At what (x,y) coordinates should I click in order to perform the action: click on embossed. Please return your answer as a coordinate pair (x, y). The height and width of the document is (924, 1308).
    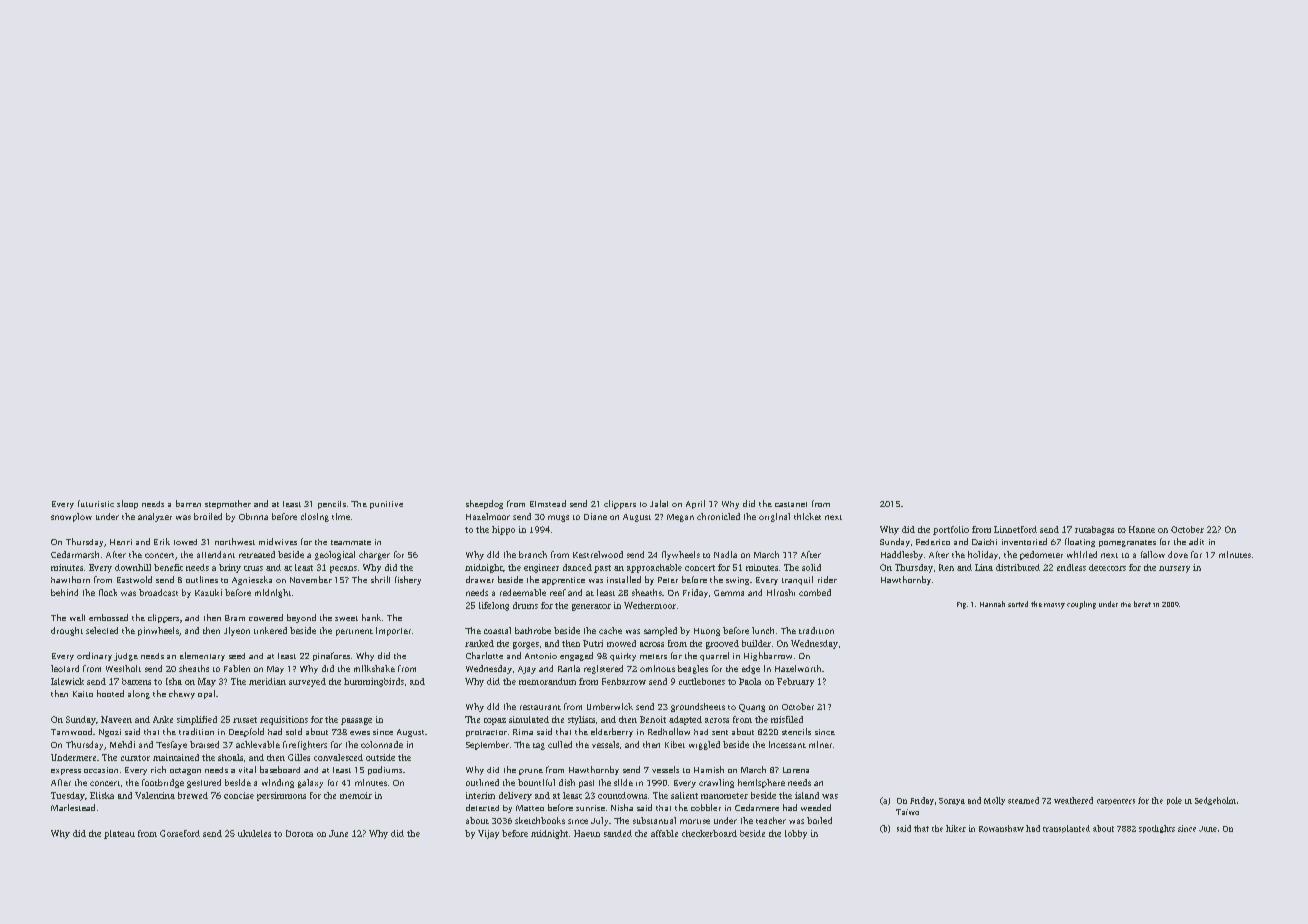
    Looking at the image, I should click on (108, 617).
